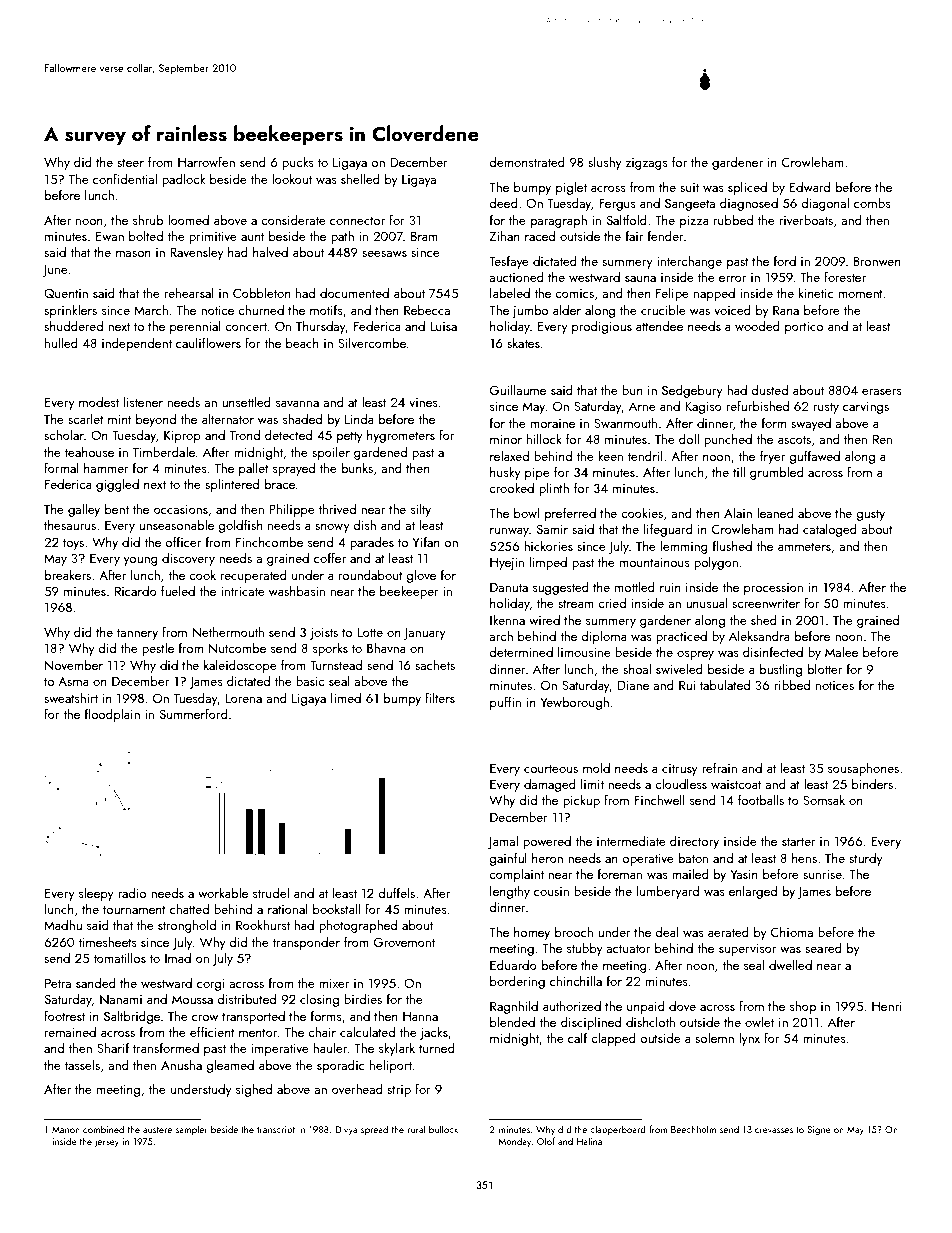 The width and height of the screenshot is (952, 1233). I want to click on thesaurus, so click(70, 525).
